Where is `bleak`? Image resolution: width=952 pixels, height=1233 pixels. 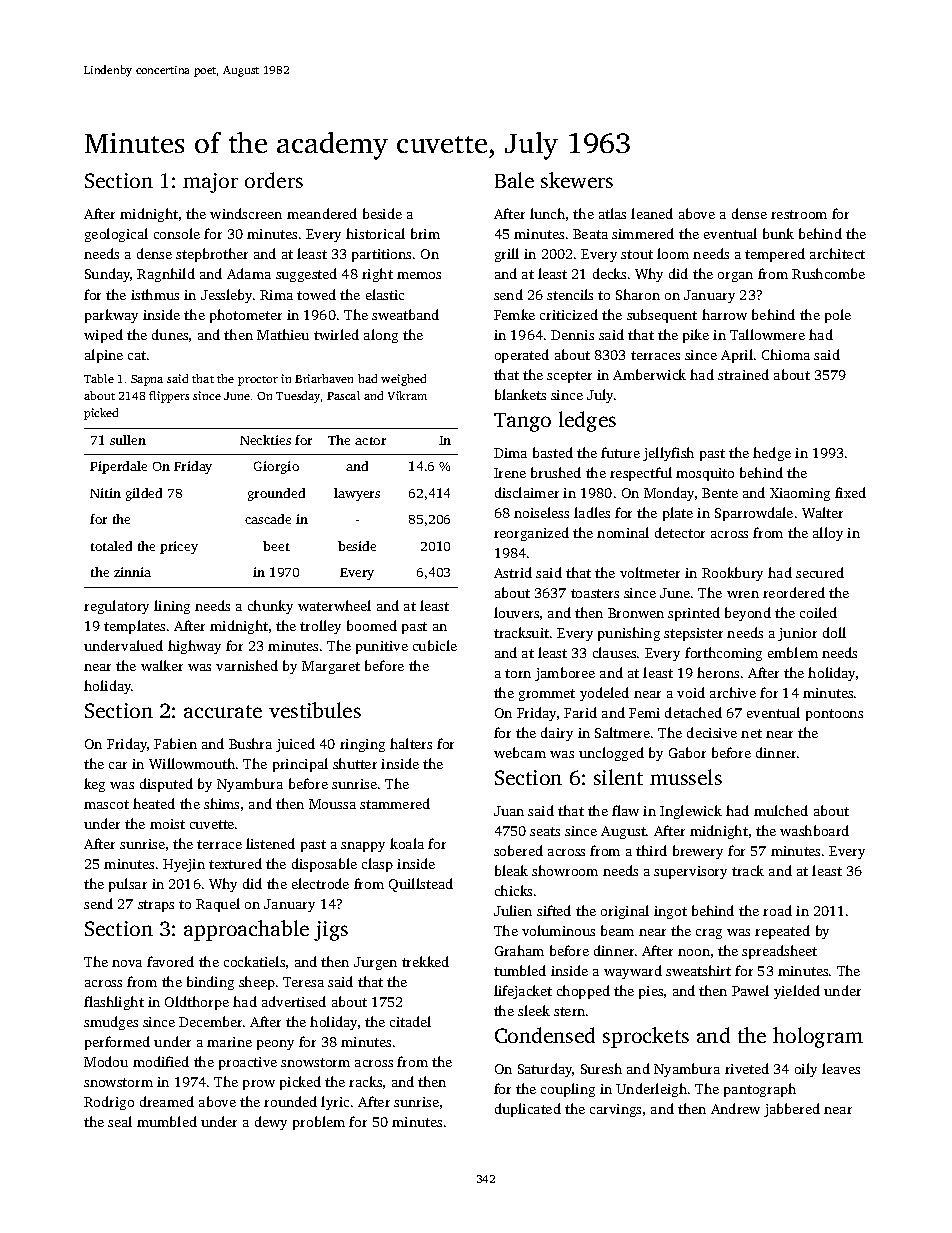
bleak is located at coordinates (511, 870).
